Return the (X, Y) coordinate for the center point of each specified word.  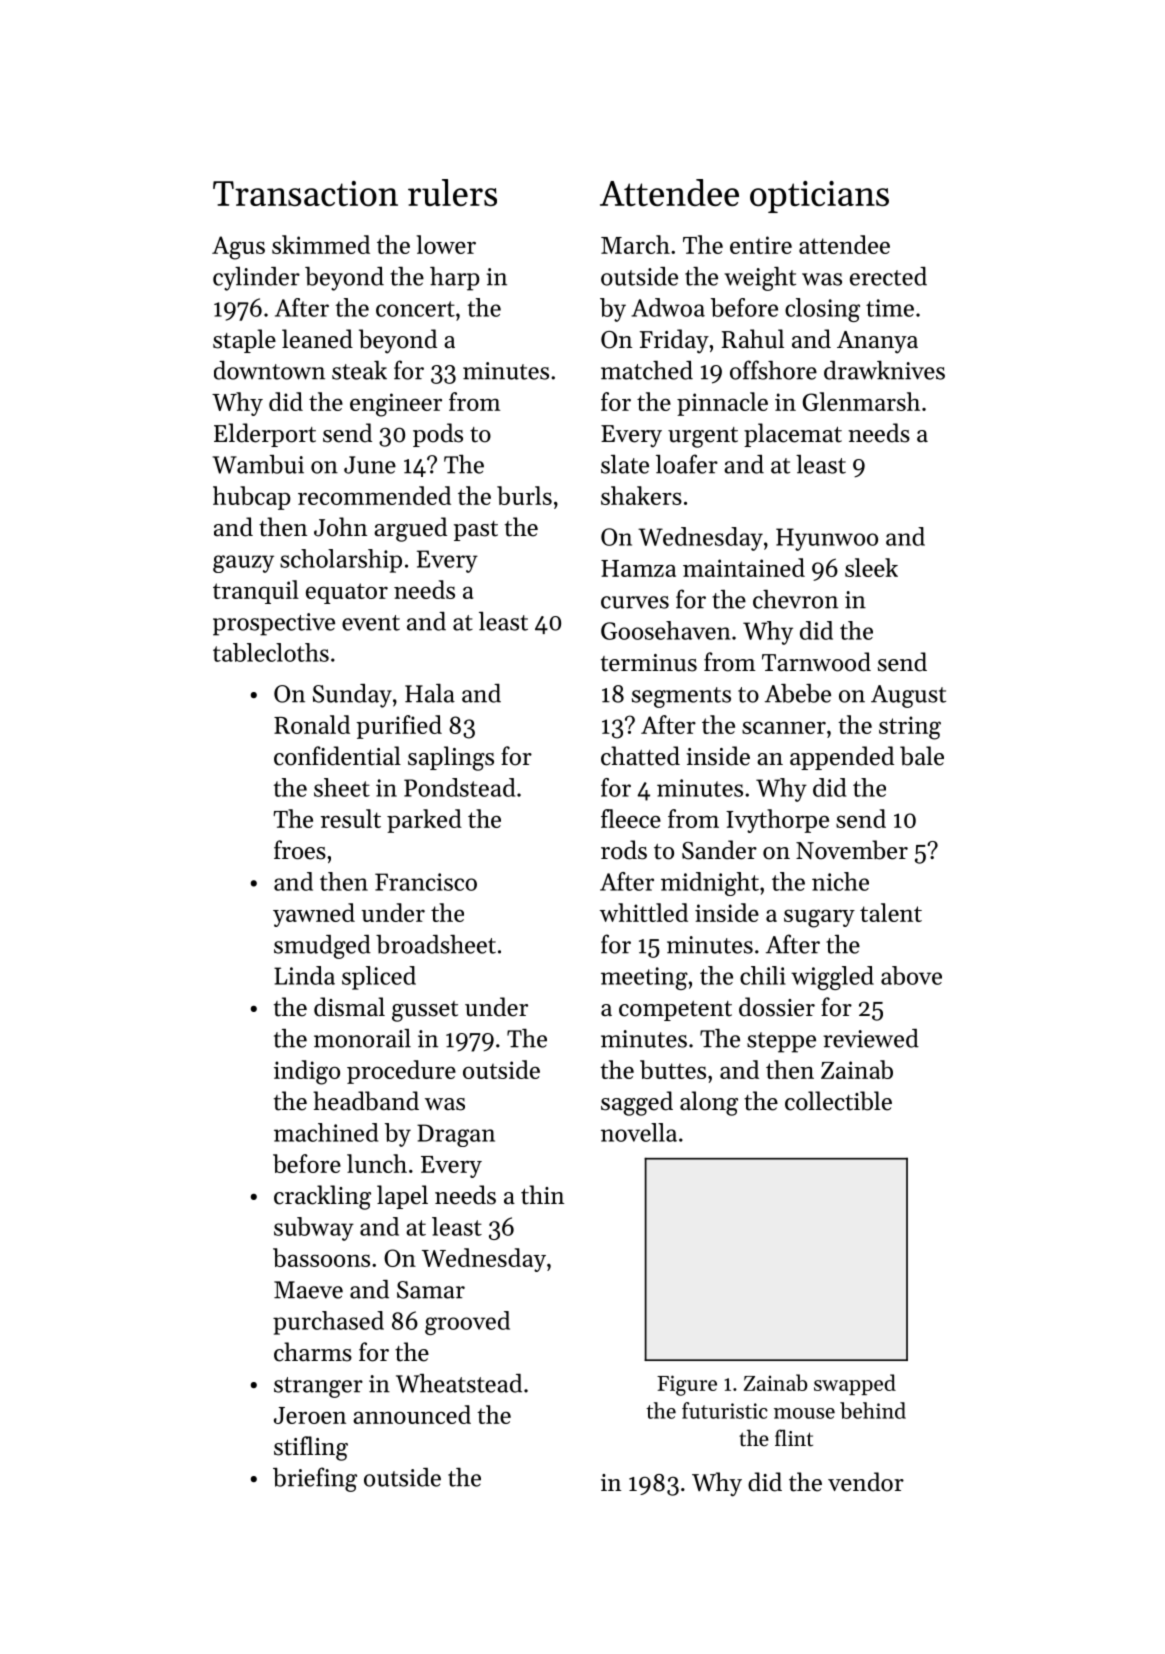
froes (300, 850)
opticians (819, 197)
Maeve (308, 1290)
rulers (452, 192)
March (635, 244)
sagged (637, 1103)
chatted (640, 756)
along (709, 1103)
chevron (795, 599)
